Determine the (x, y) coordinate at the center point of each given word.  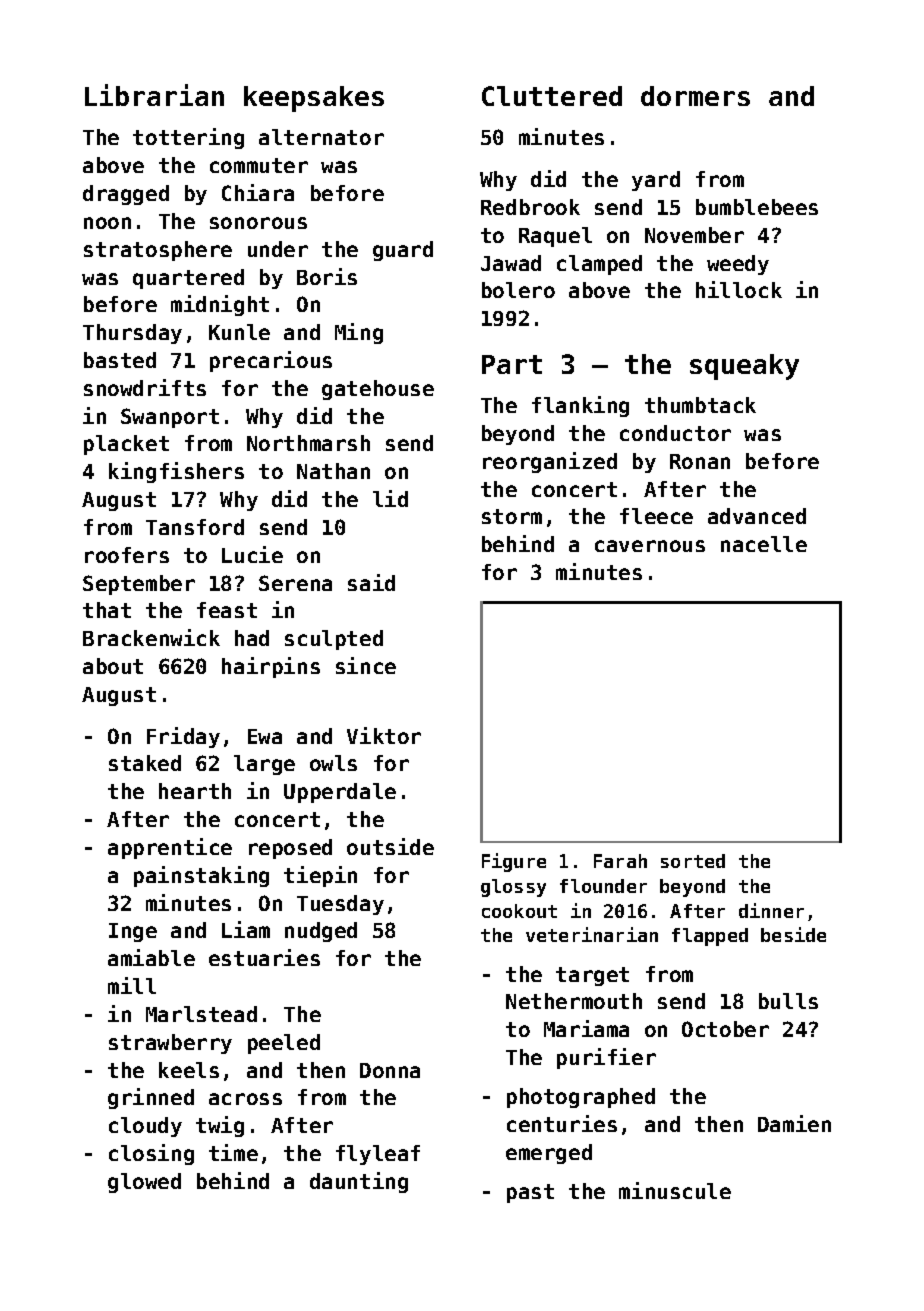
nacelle (764, 544)
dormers (695, 96)
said (371, 582)
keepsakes (314, 99)
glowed (144, 1183)
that (107, 610)
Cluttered (552, 96)
